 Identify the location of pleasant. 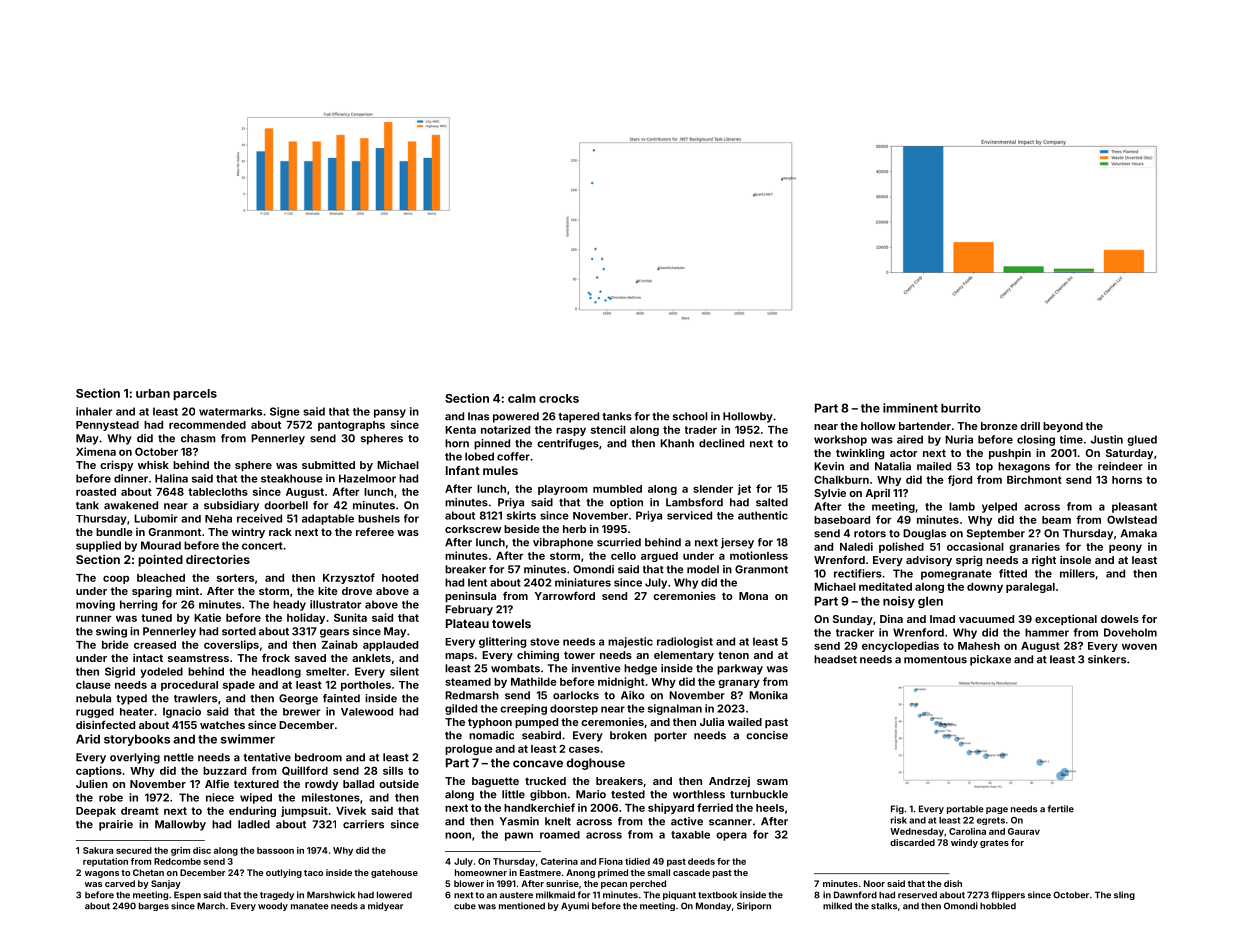
(1134, 507).
